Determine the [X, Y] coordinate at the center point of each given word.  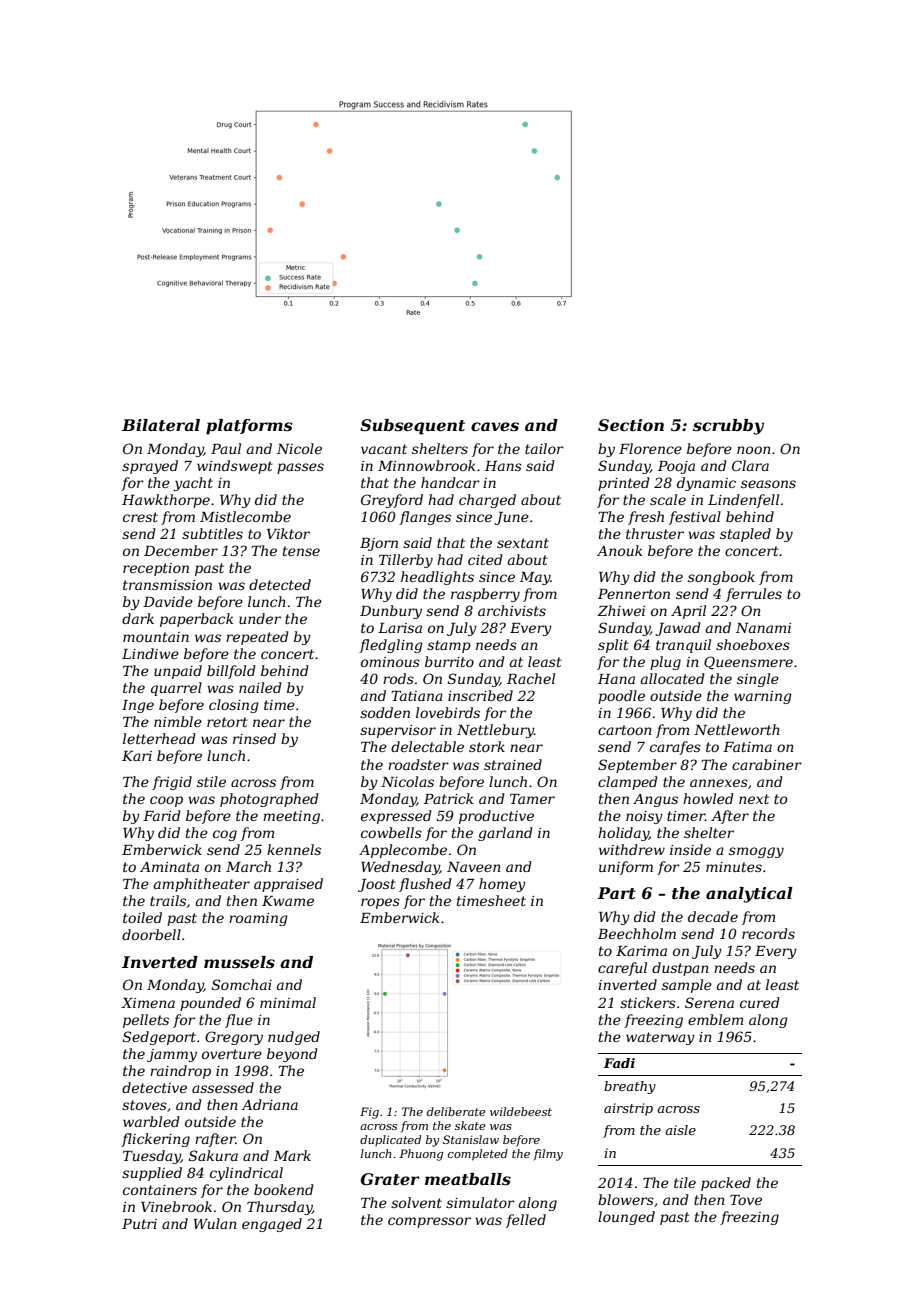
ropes [380, 903]
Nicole [299, 448]
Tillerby [406, 561]
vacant [384, 449]
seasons [768, 484]
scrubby [728, 427]
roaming [258, 919]
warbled [151, 1121]
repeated [257, 638]
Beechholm [637, 933]
